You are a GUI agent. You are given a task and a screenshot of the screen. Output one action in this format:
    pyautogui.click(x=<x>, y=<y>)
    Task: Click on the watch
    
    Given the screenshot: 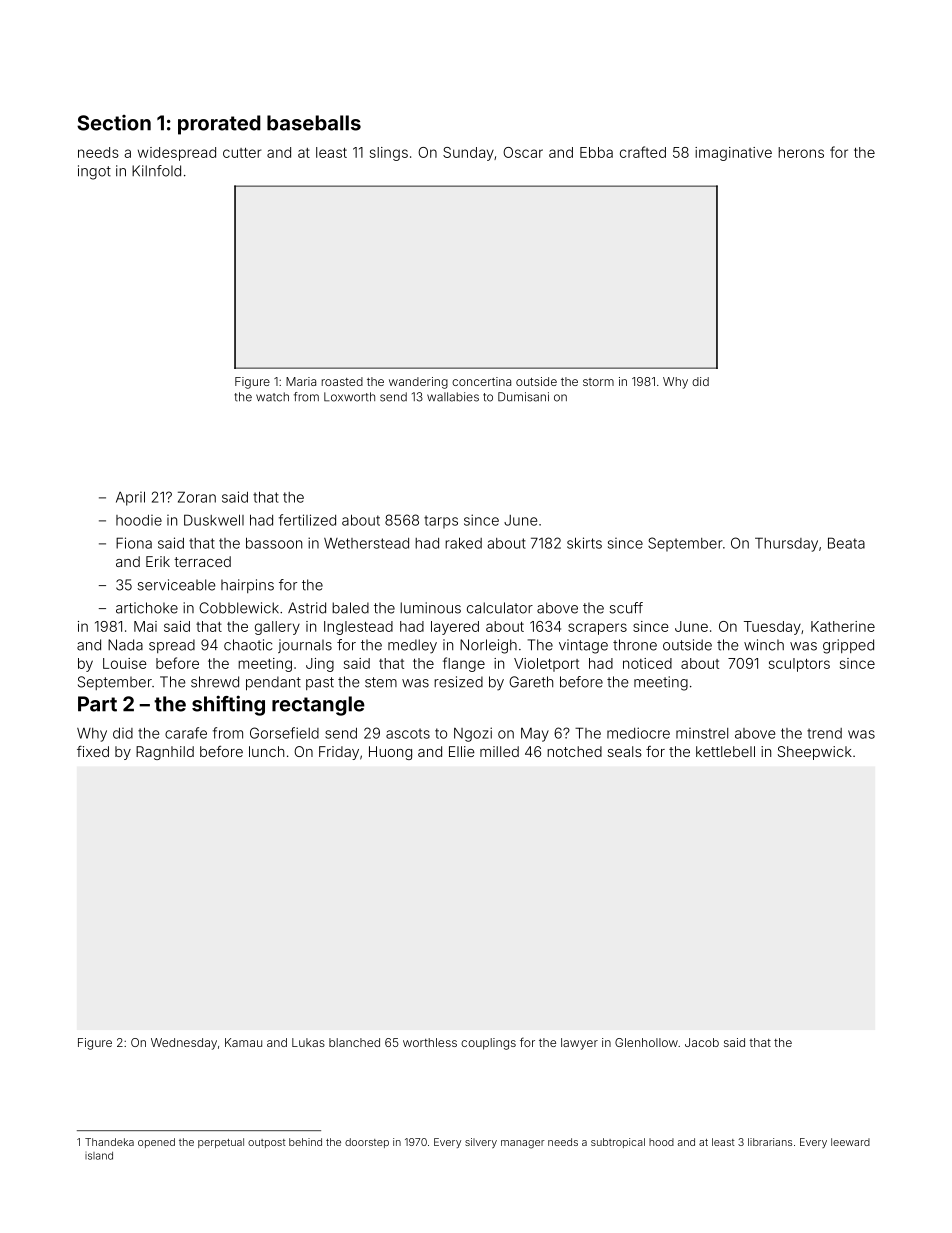 What is the action you would take?
    pyautogui.click(x=272, y=397)
